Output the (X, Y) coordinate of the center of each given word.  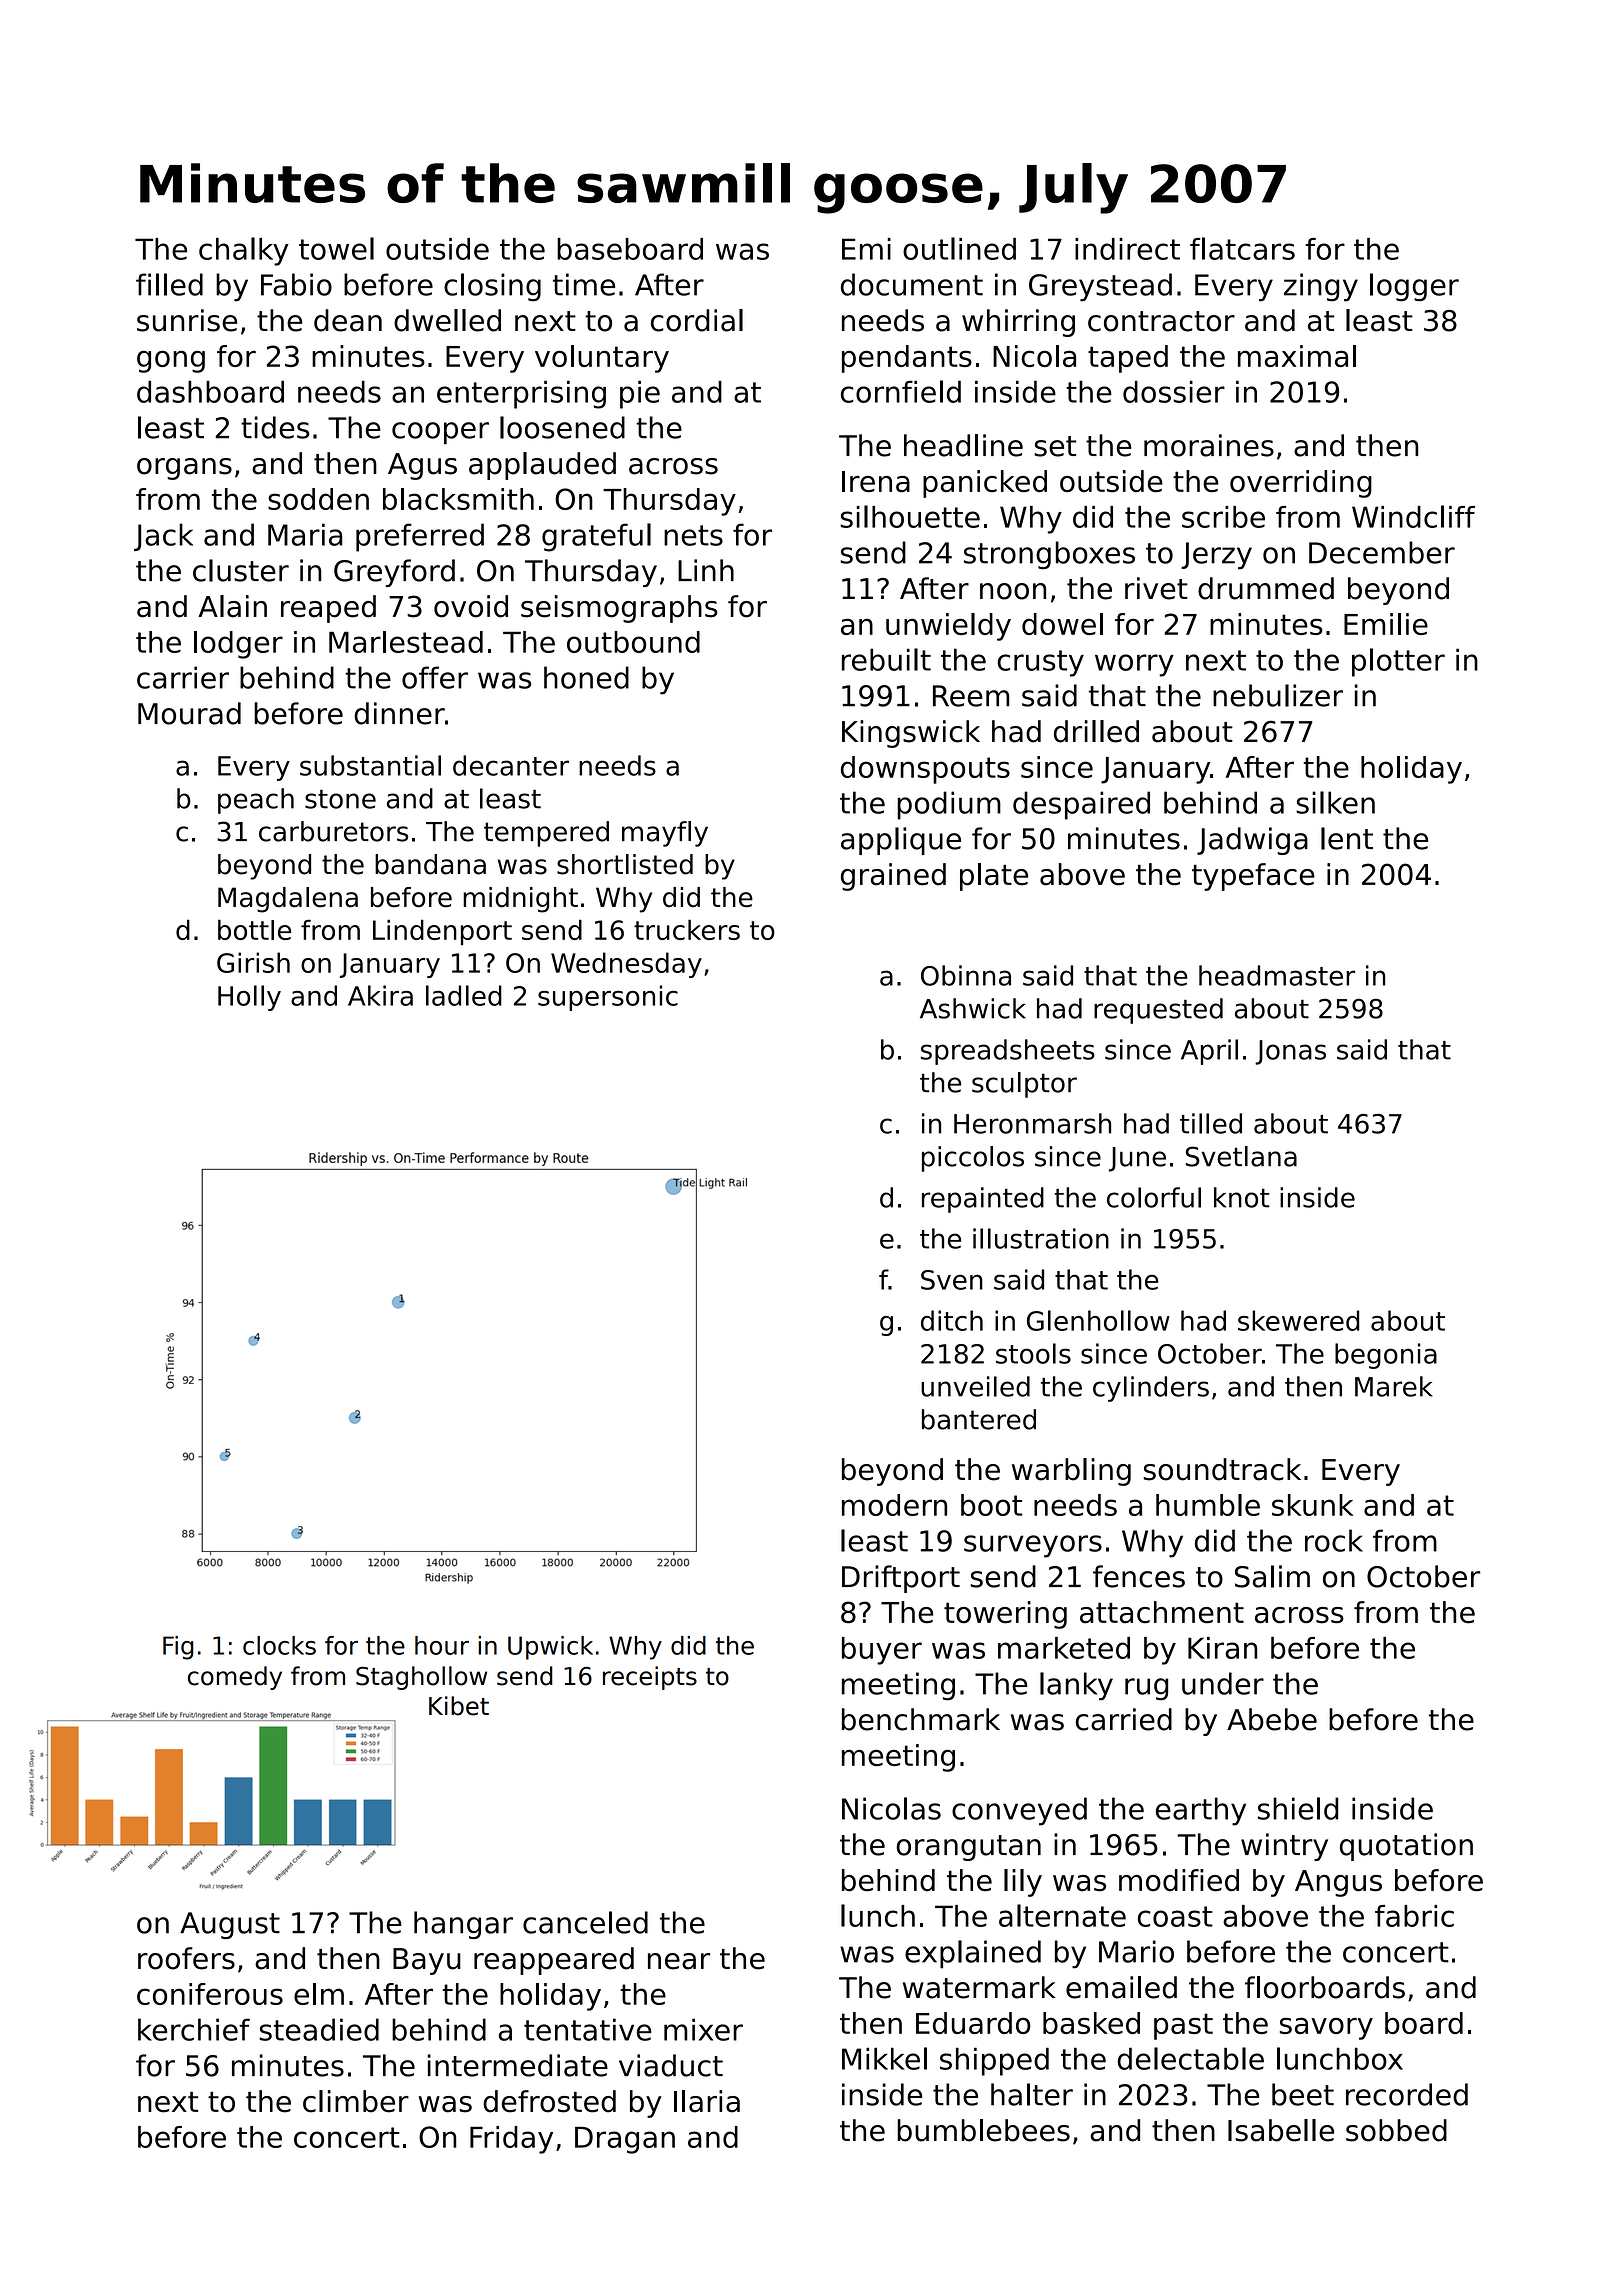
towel (336, 248)
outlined (959, 248)
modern (894, 1505)
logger (1414, 287)
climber (356, 2101)
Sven (952, 1280)
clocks (279, 1645)
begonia (1386, 1356)
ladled (464, 995)
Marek (1394, 1386)
